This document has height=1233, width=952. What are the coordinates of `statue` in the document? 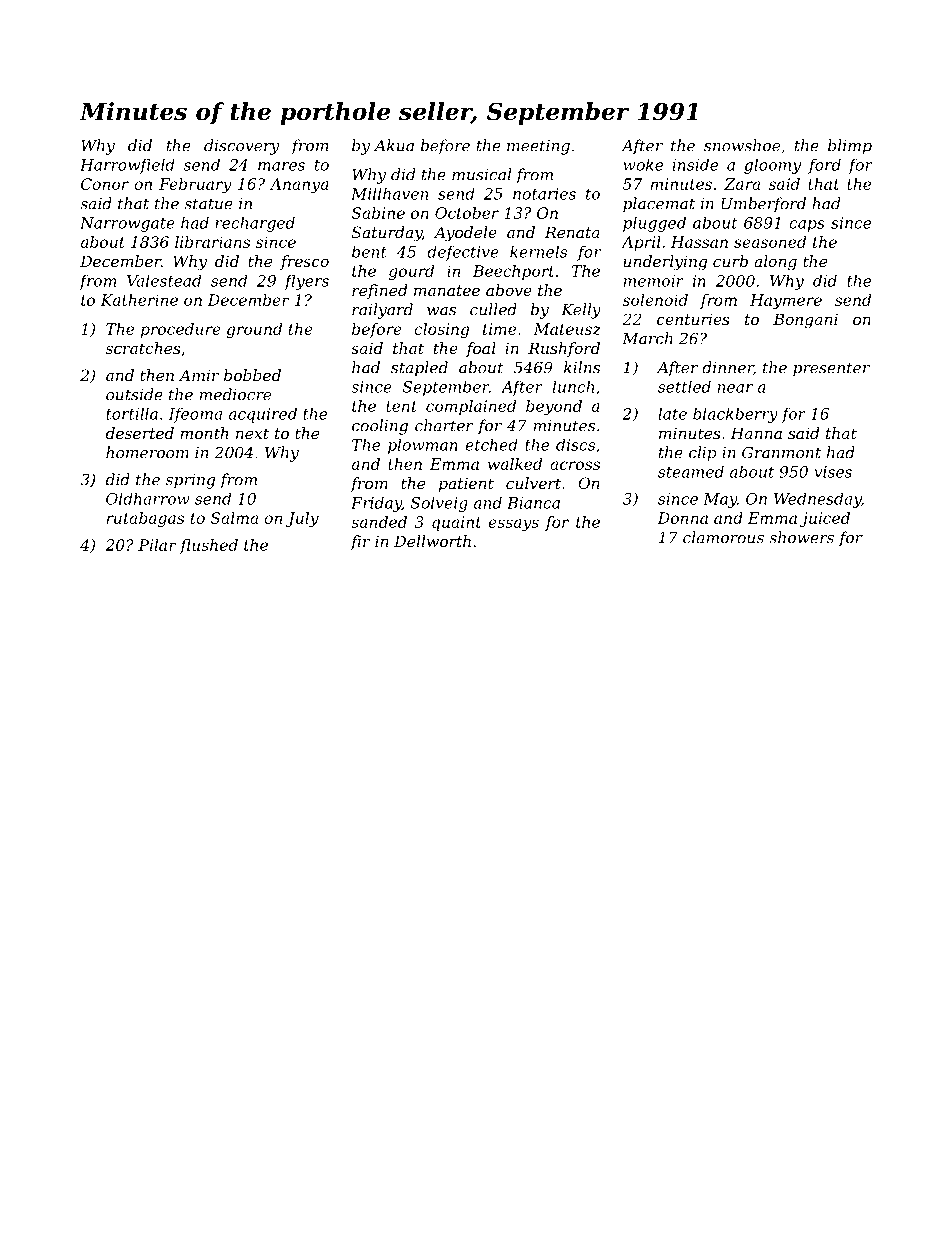 It's located at (208, 204).
